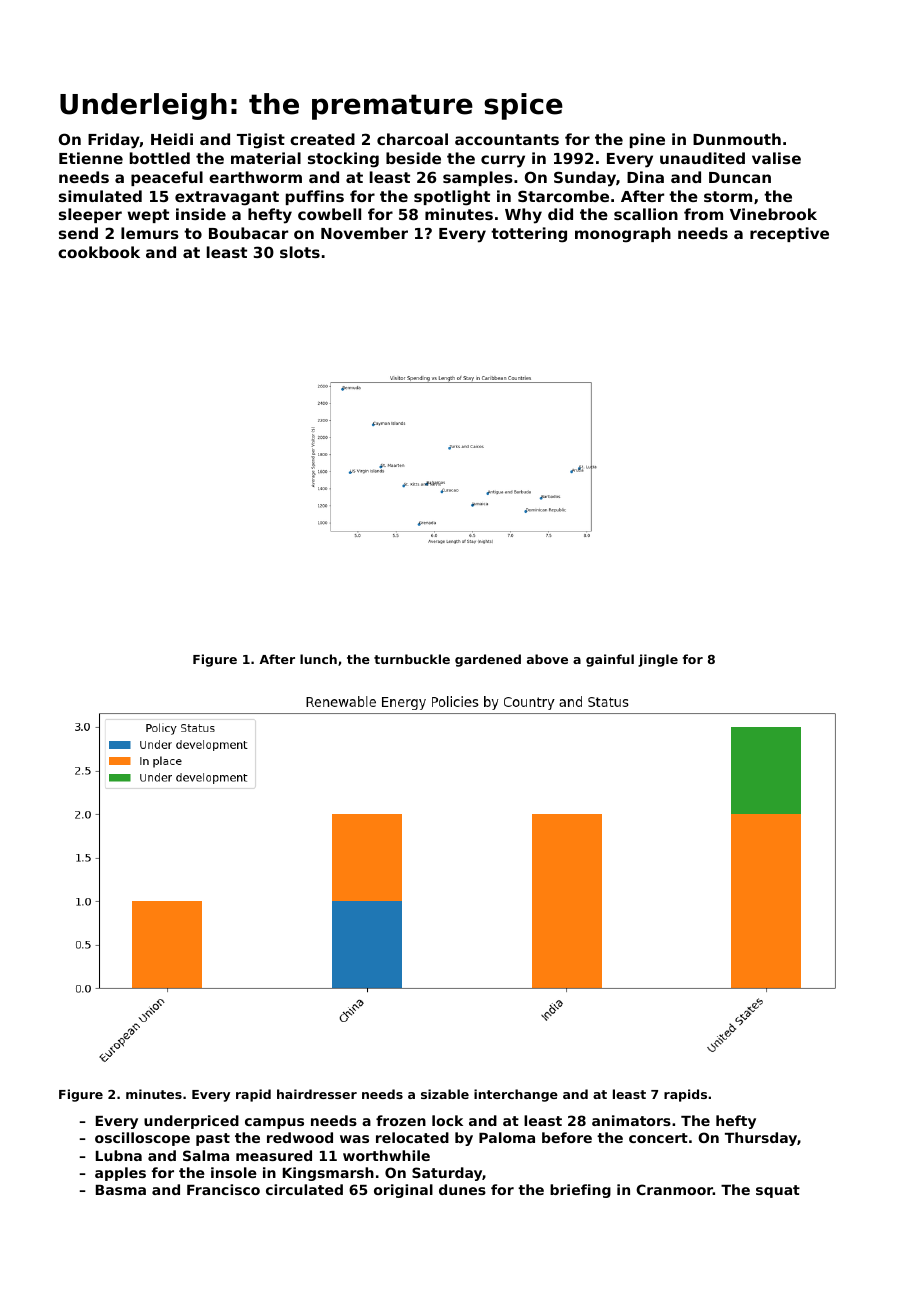 This screenshot has height=1316, width=908. What do you see at coordinates (223, 1189) in the screenshot?
I see `Francisco` at bounding box center [223, 1189].
